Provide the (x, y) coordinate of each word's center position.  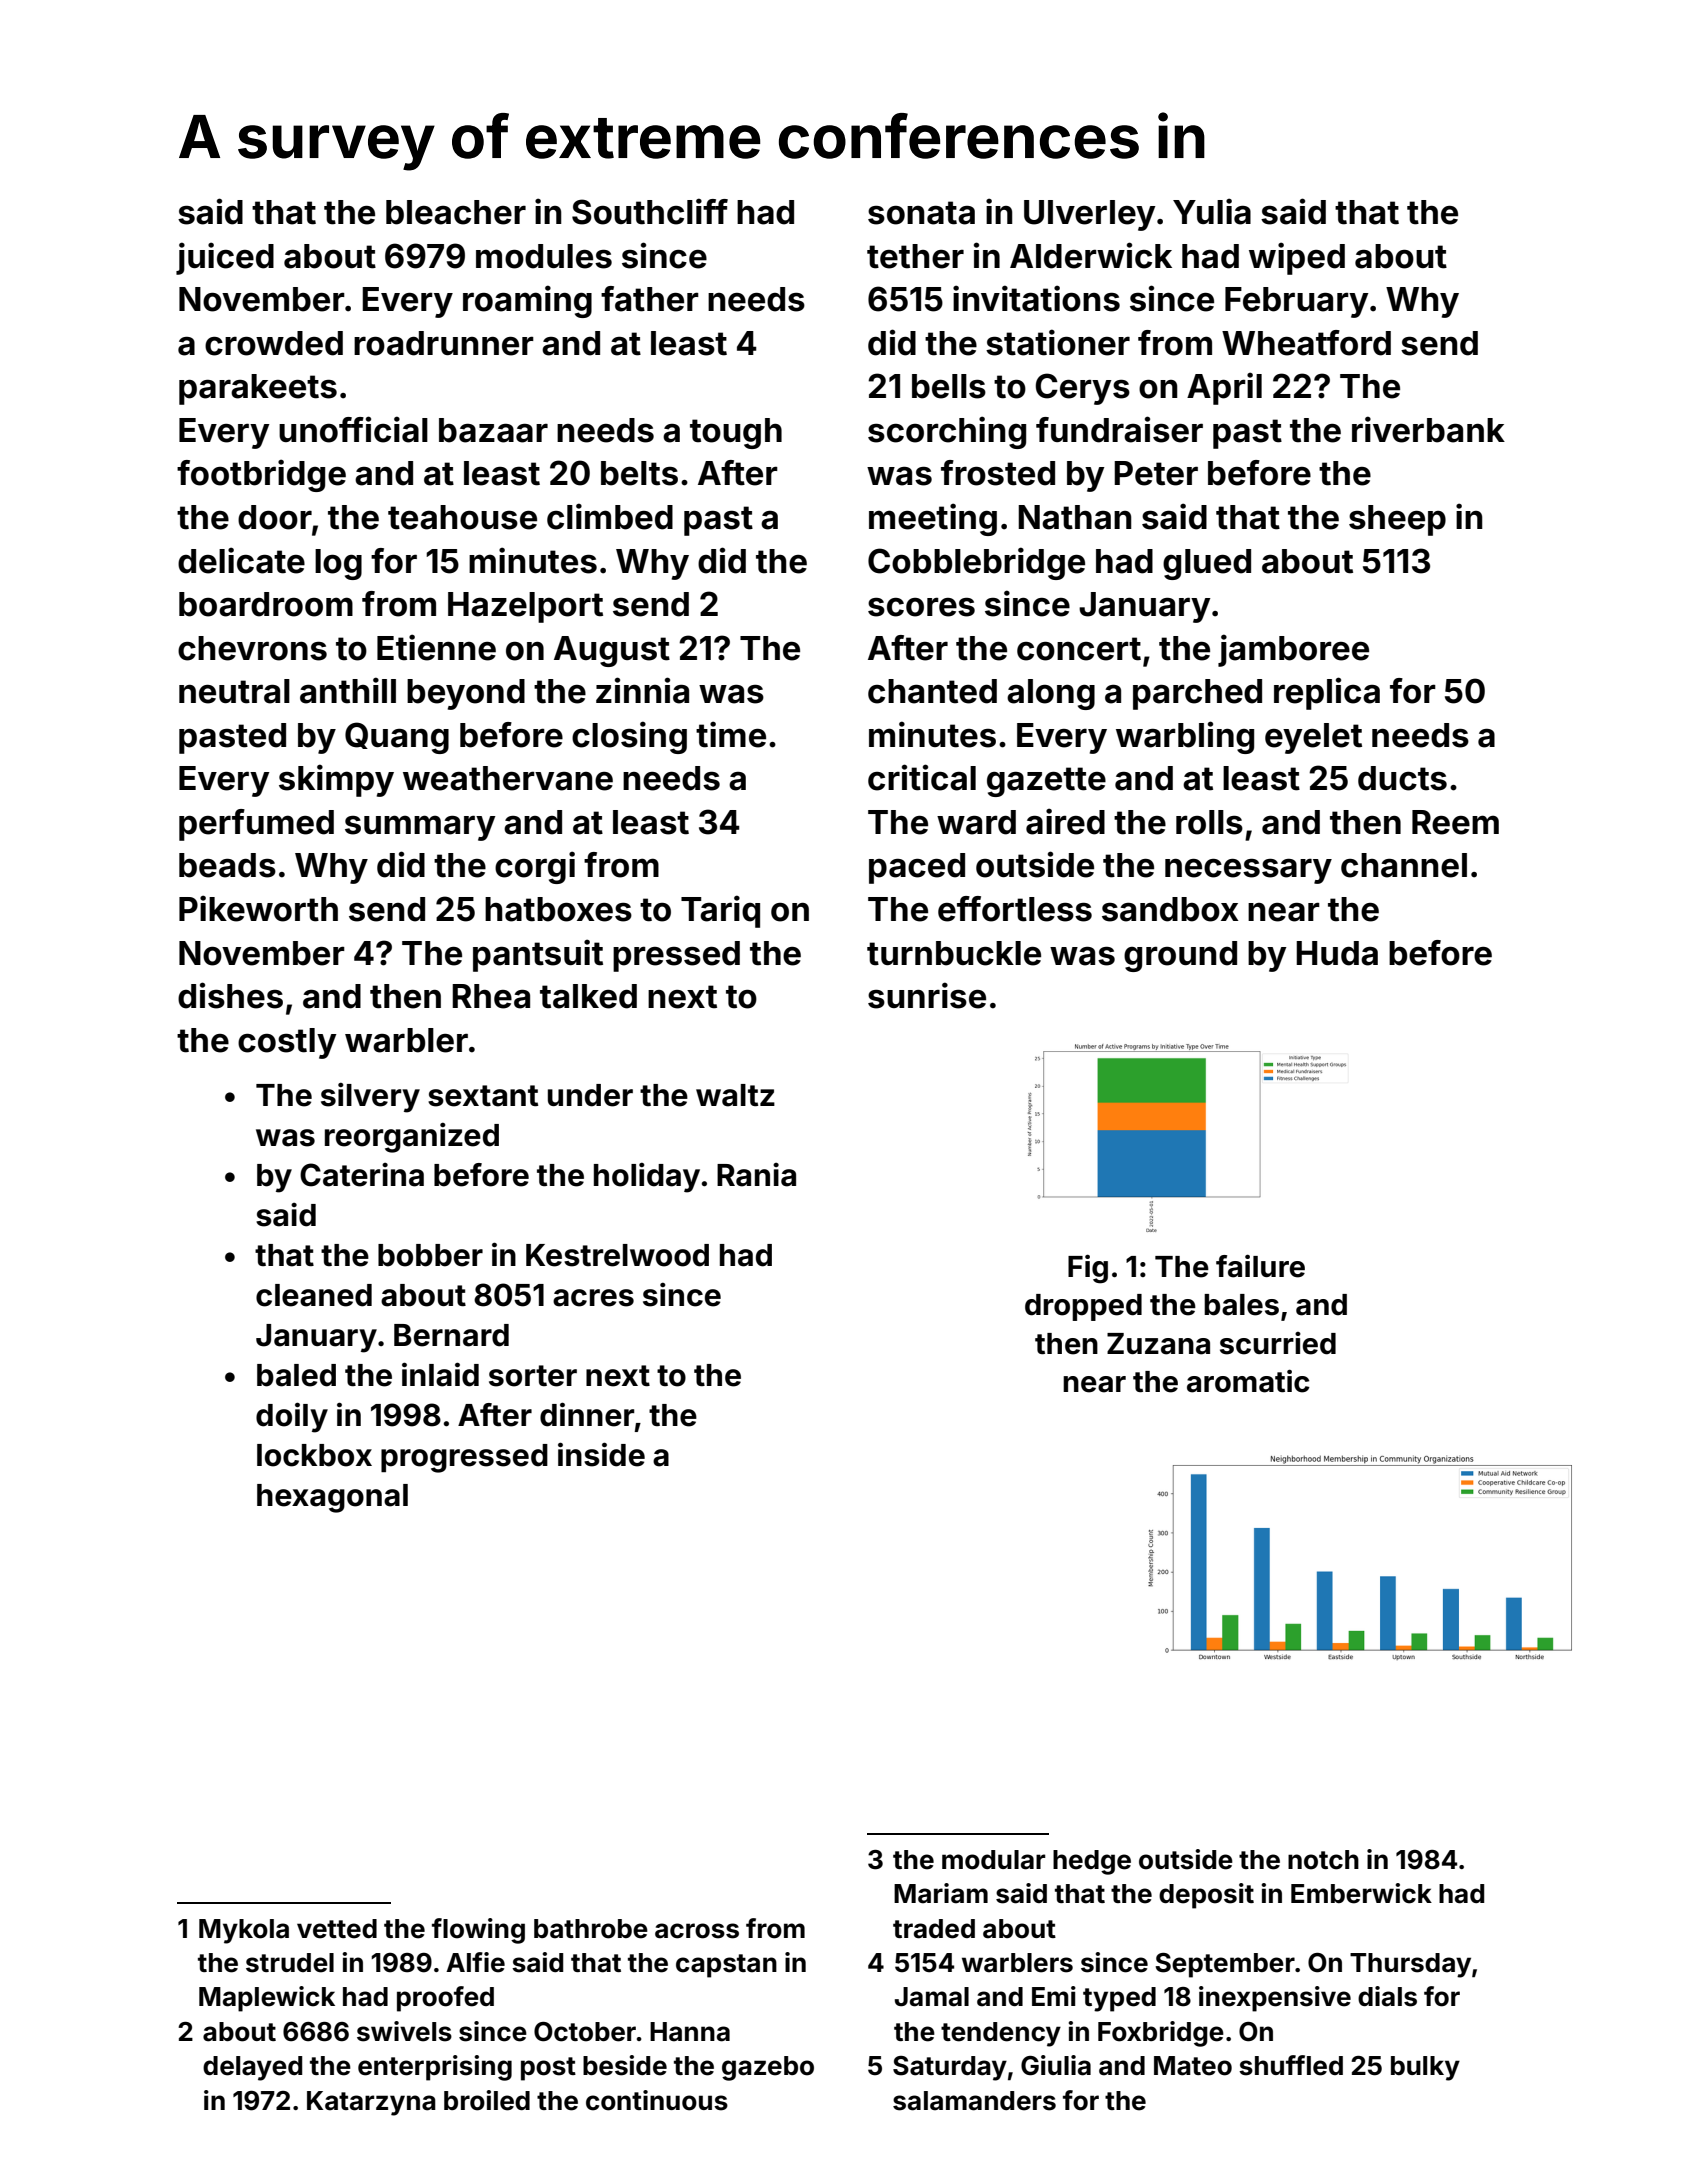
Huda (1337, 953)
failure (1260, 1266)
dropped (1083, 1307)
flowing (478, 1931)
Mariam (941, 1893)
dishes (230, 995)
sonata (921, 213)
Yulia (1212, 211)
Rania (756, 1175)
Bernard (451, 1335)
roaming (527, 301)
